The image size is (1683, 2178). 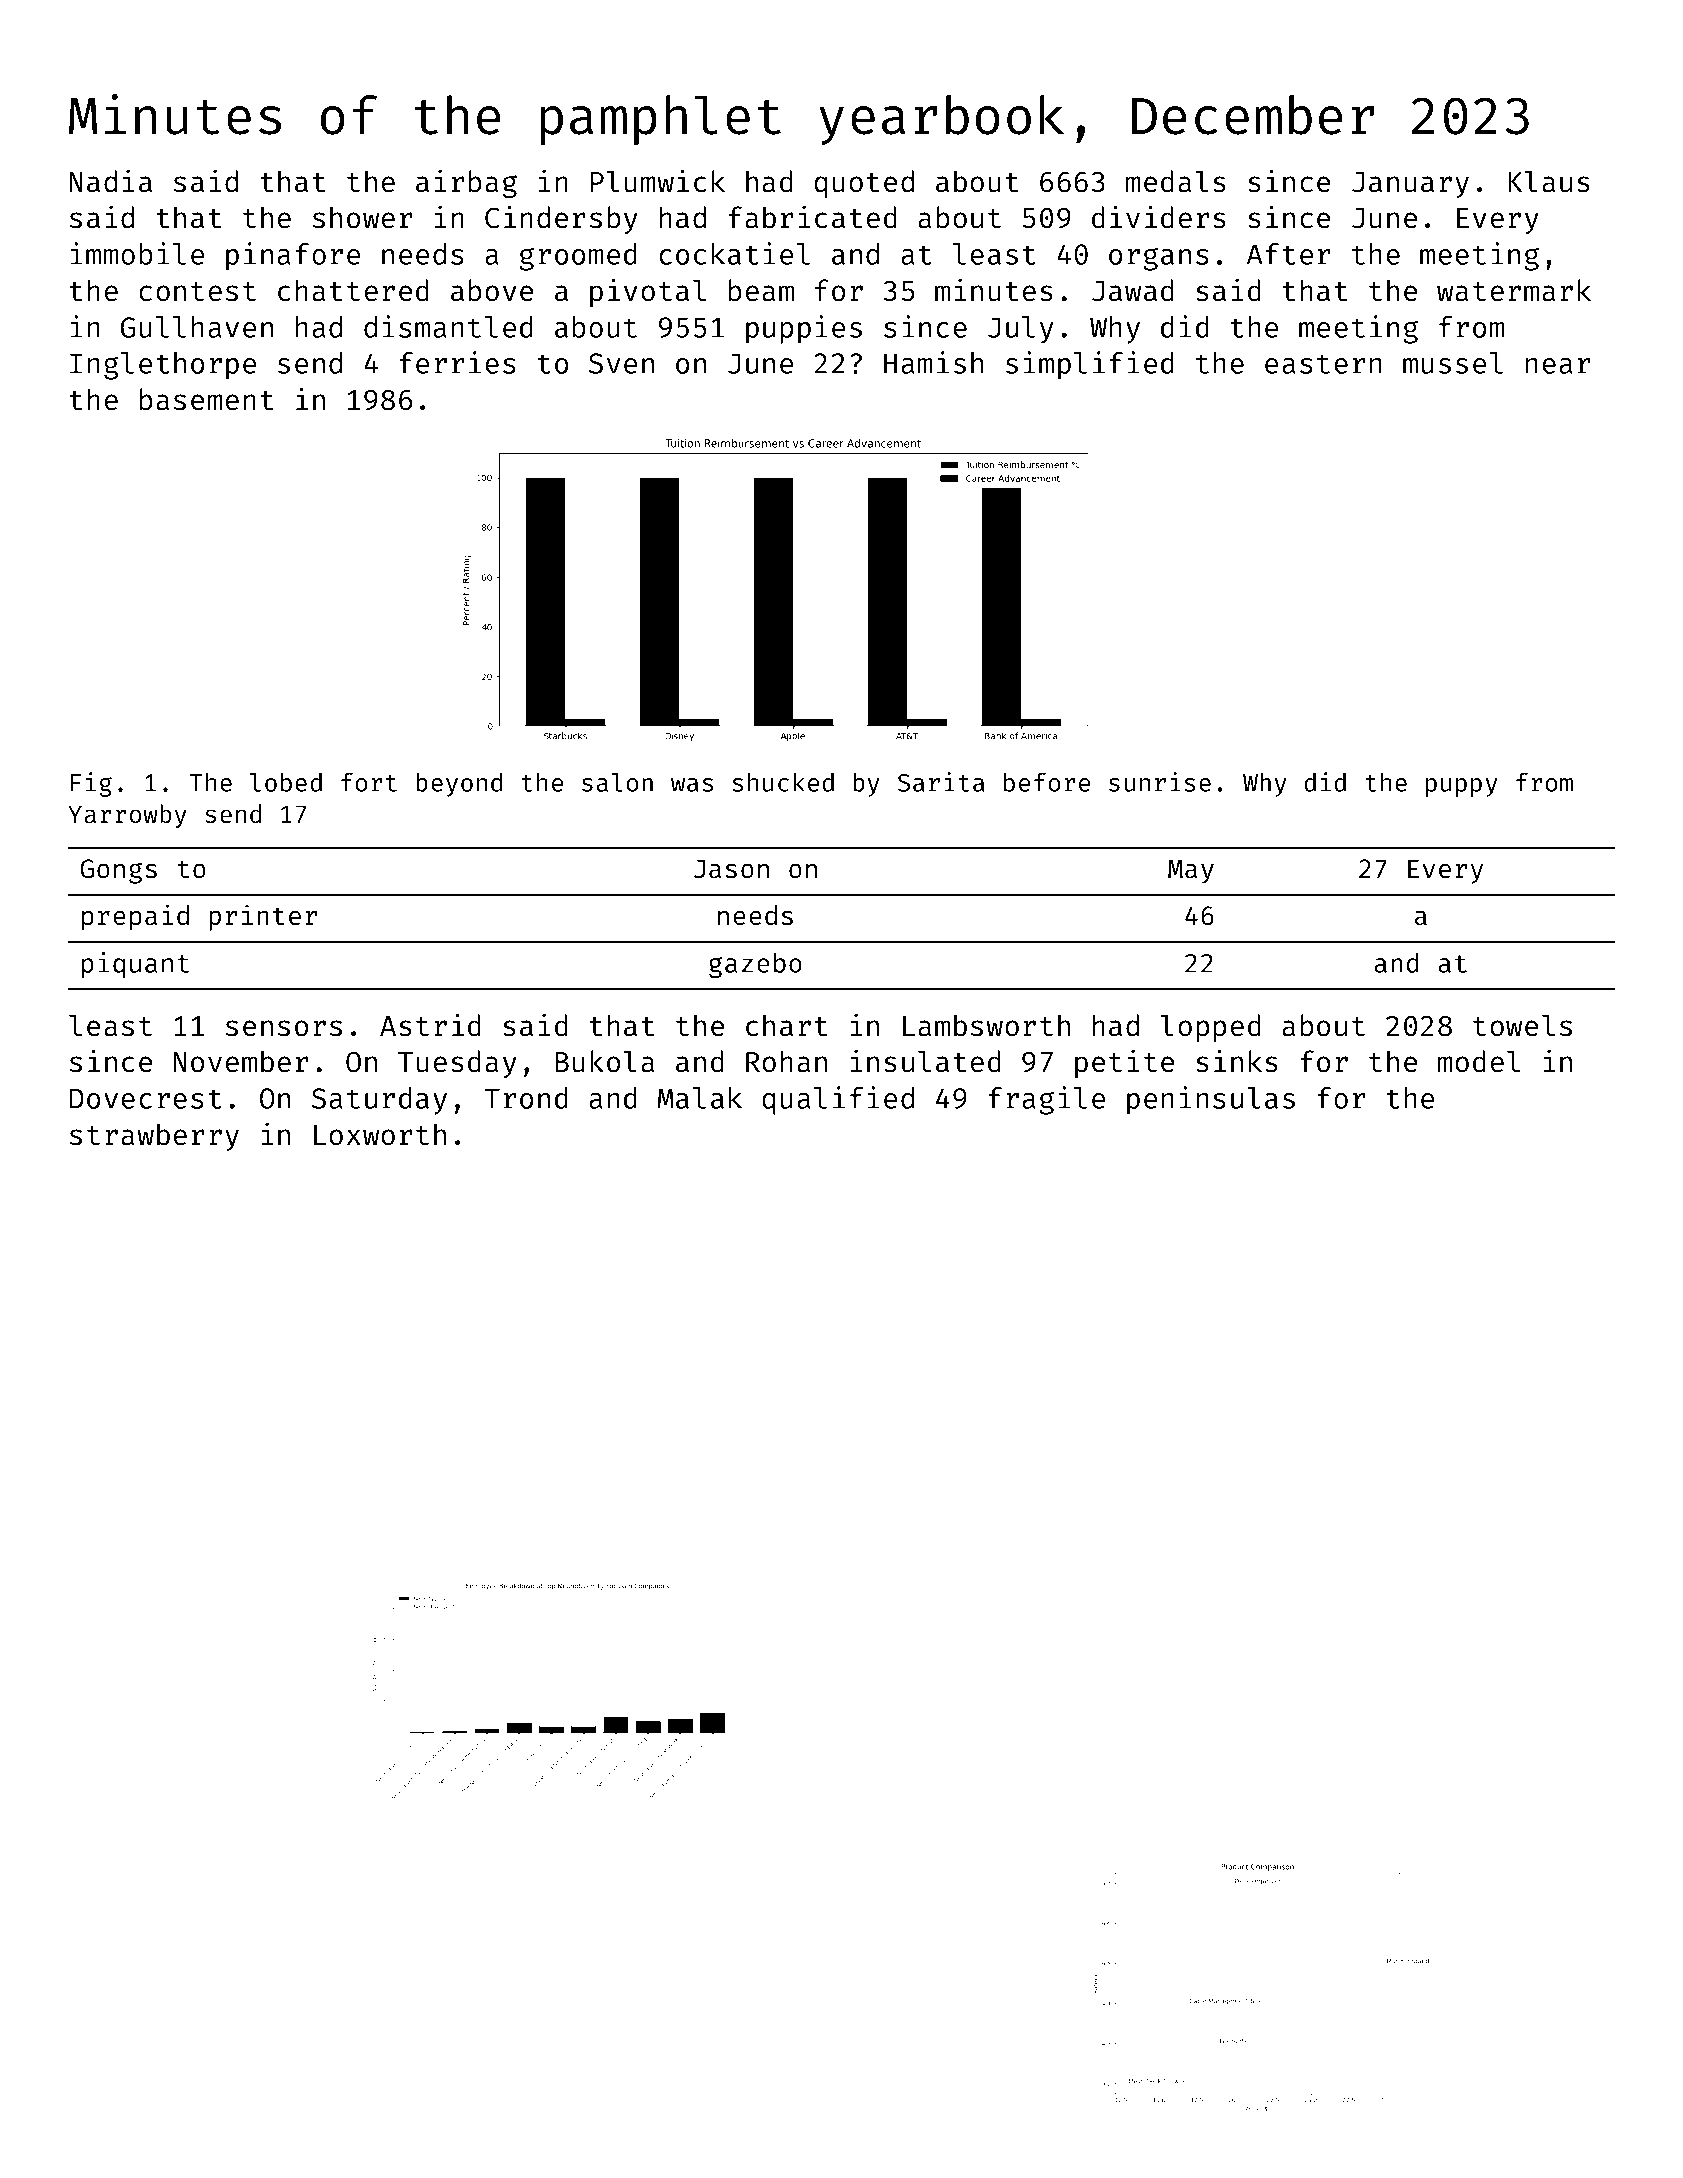 I want to click on fabricated, so click(x=812, y=217).
